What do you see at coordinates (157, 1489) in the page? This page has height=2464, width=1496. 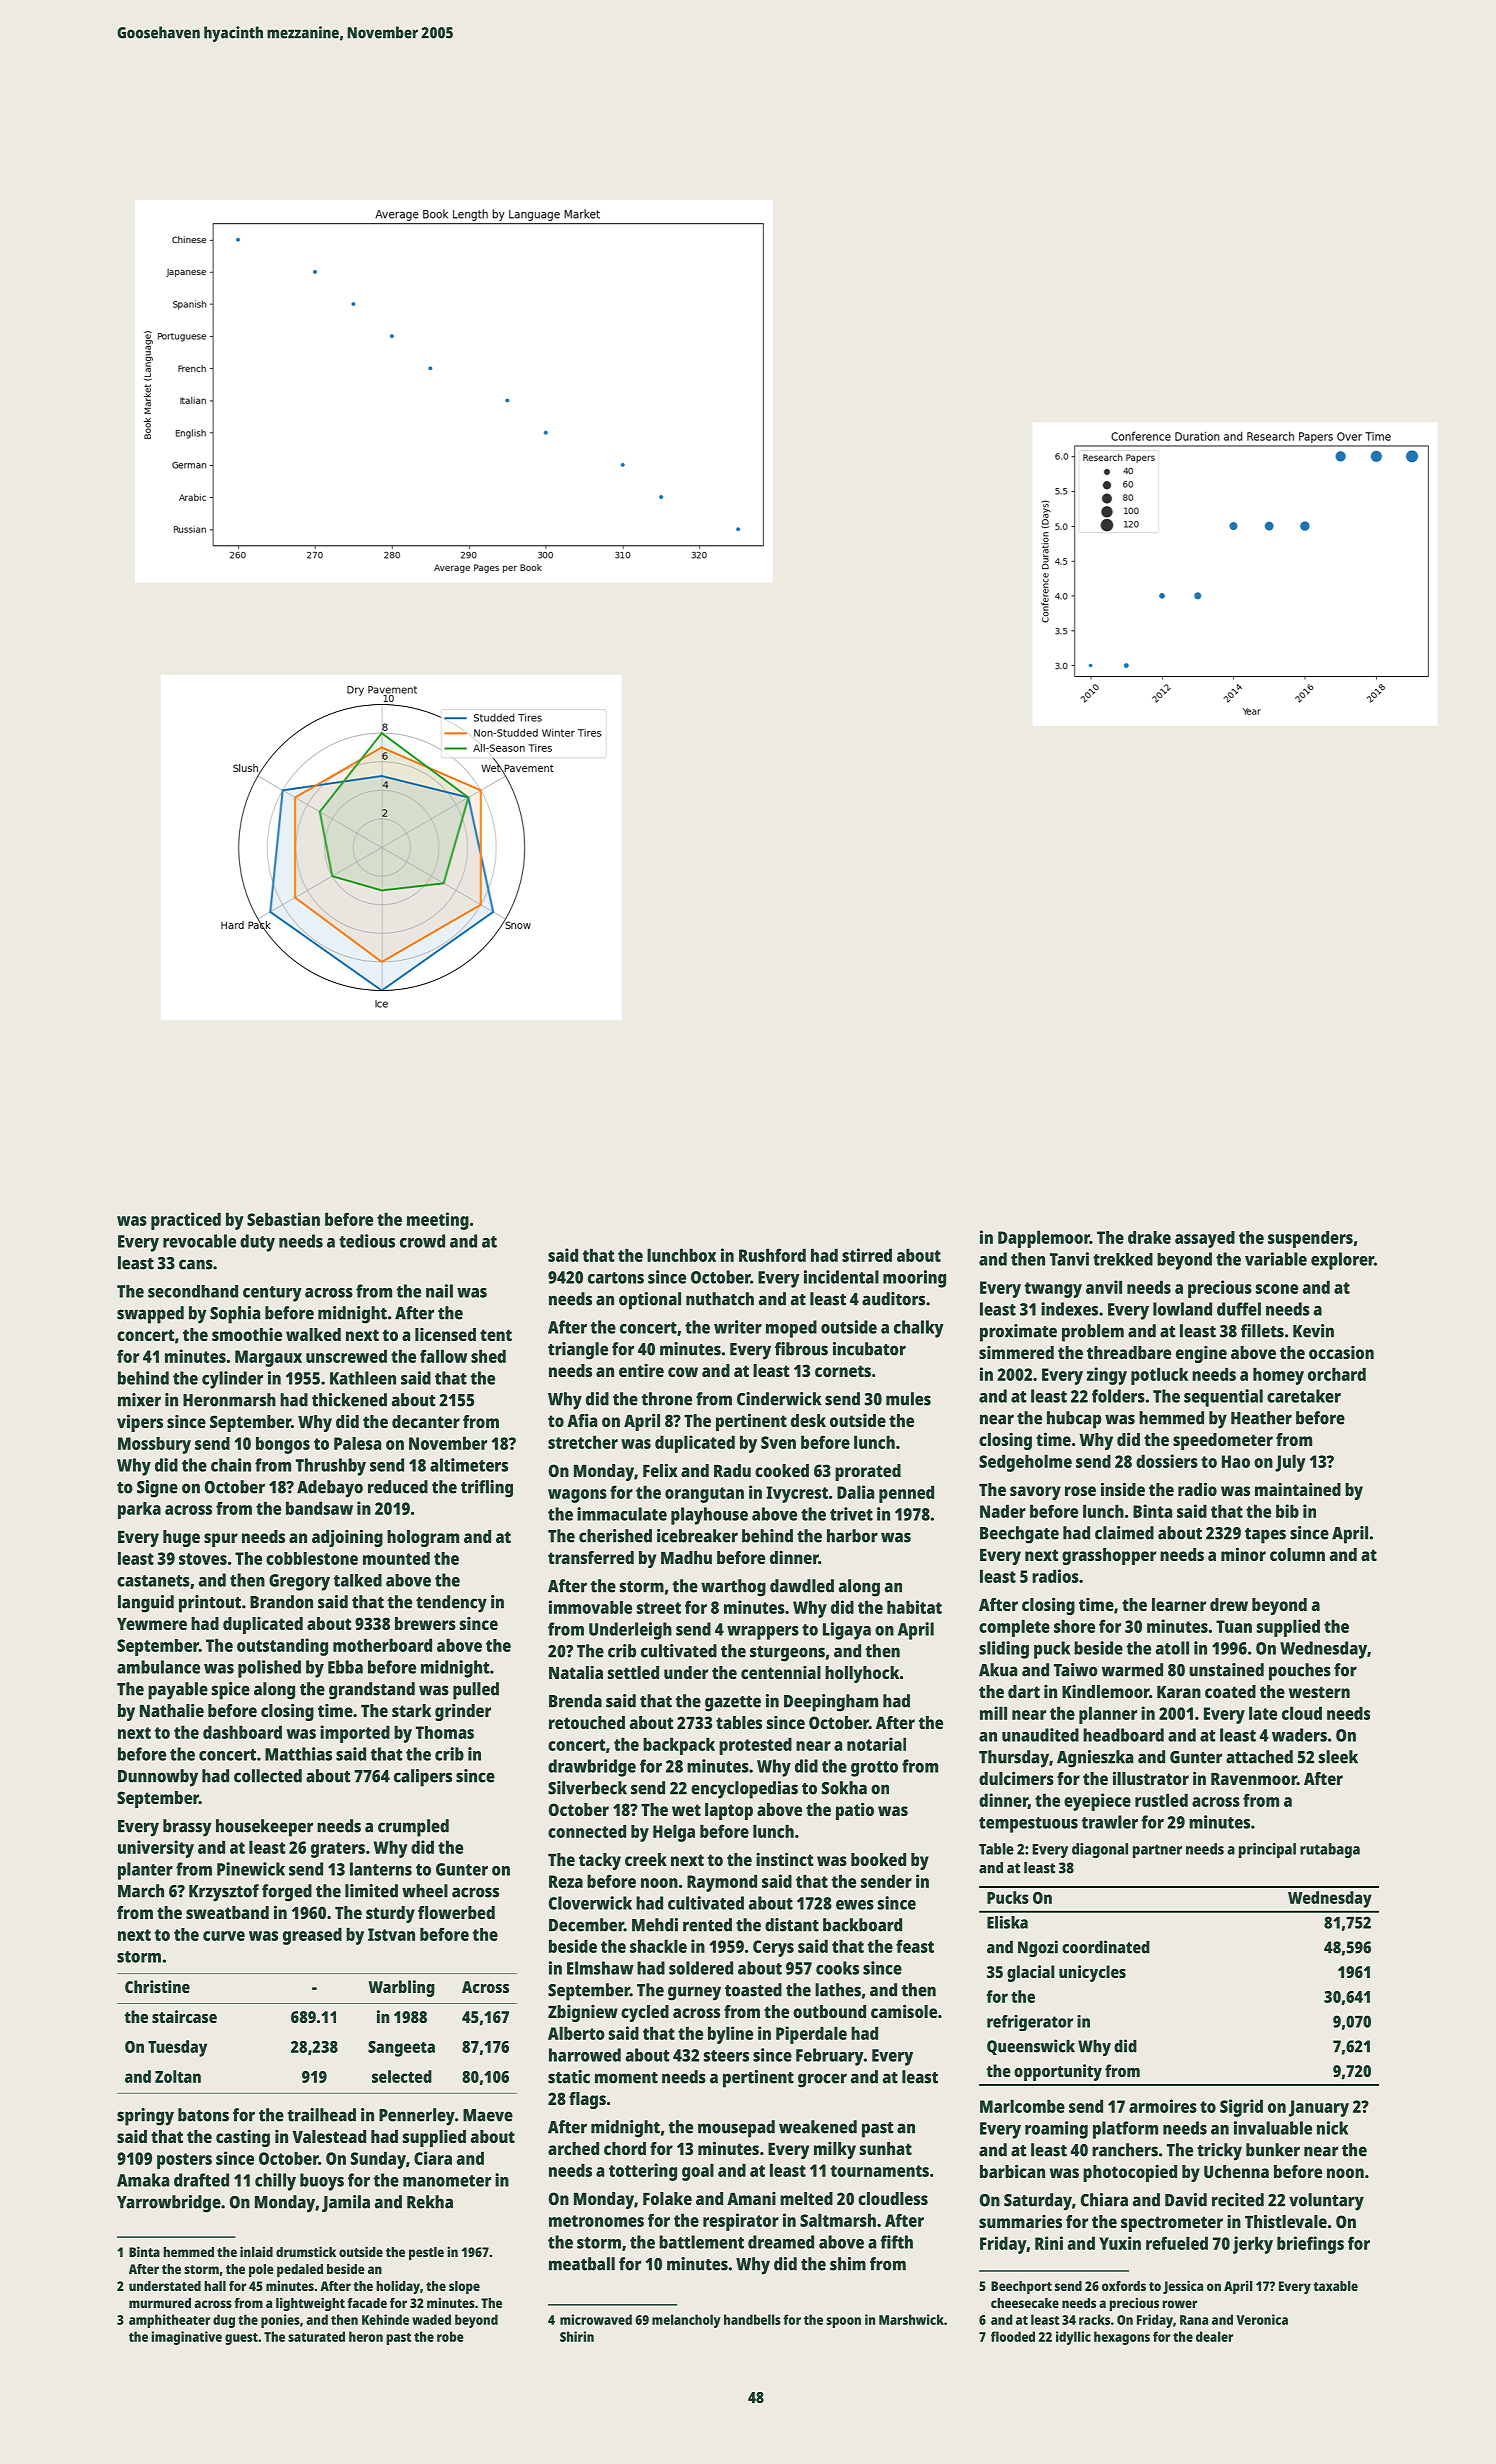 I see `Signe` at bounding box center [157, 1489].
